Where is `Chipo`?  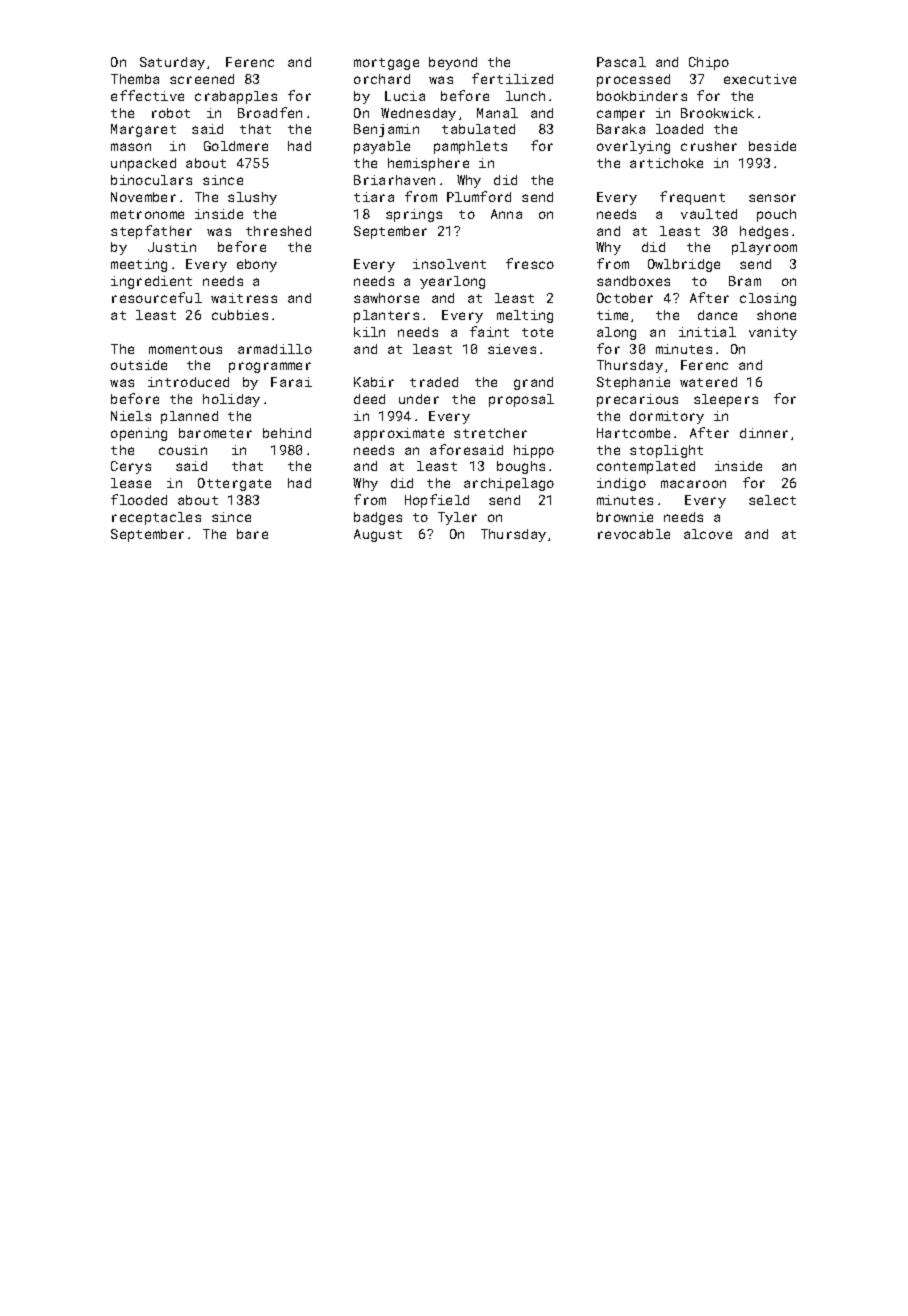
Chipo is located at coordinates (709, 63).
